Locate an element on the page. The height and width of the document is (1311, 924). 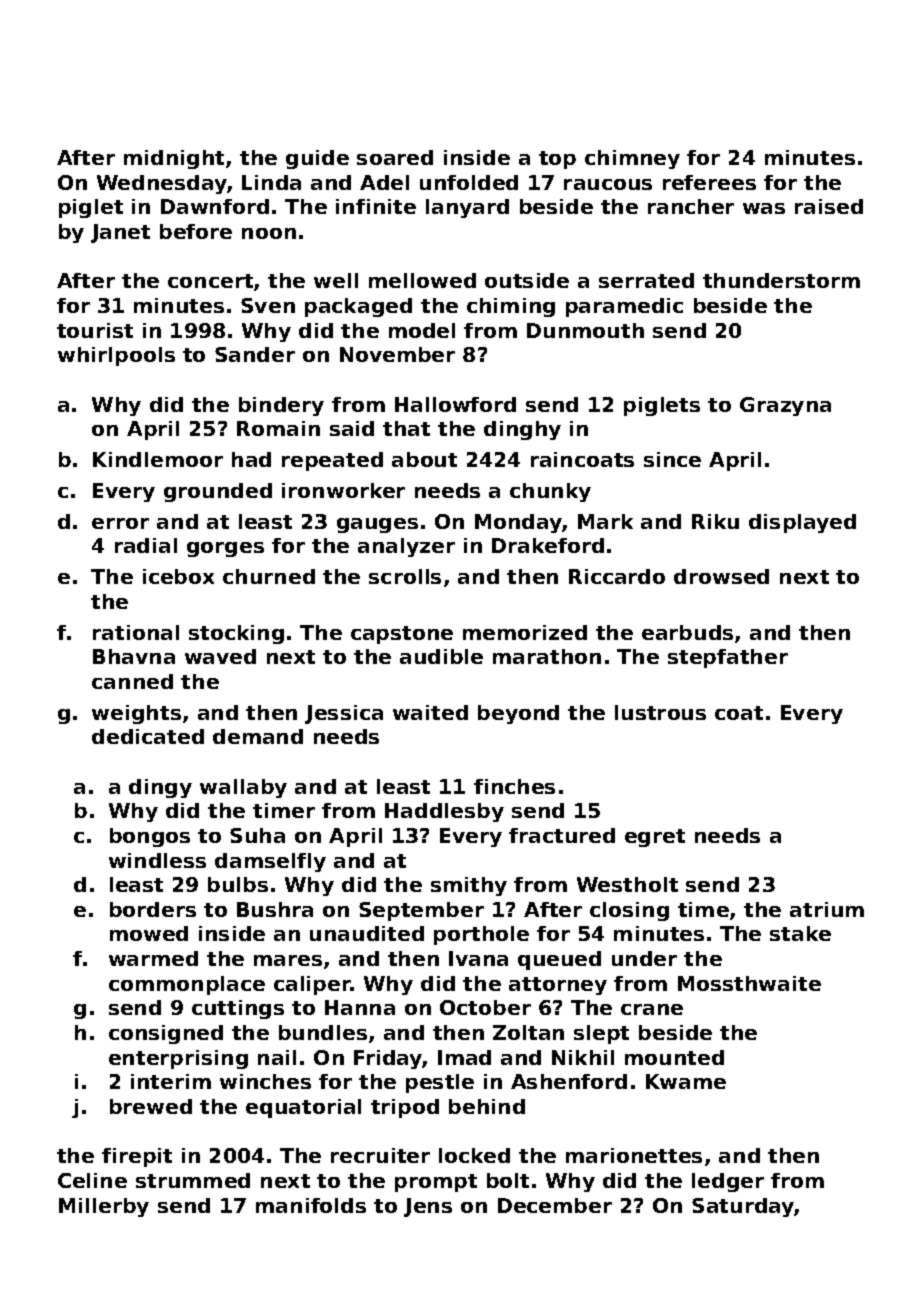
bolt is located at coordinates (508, 1180).
